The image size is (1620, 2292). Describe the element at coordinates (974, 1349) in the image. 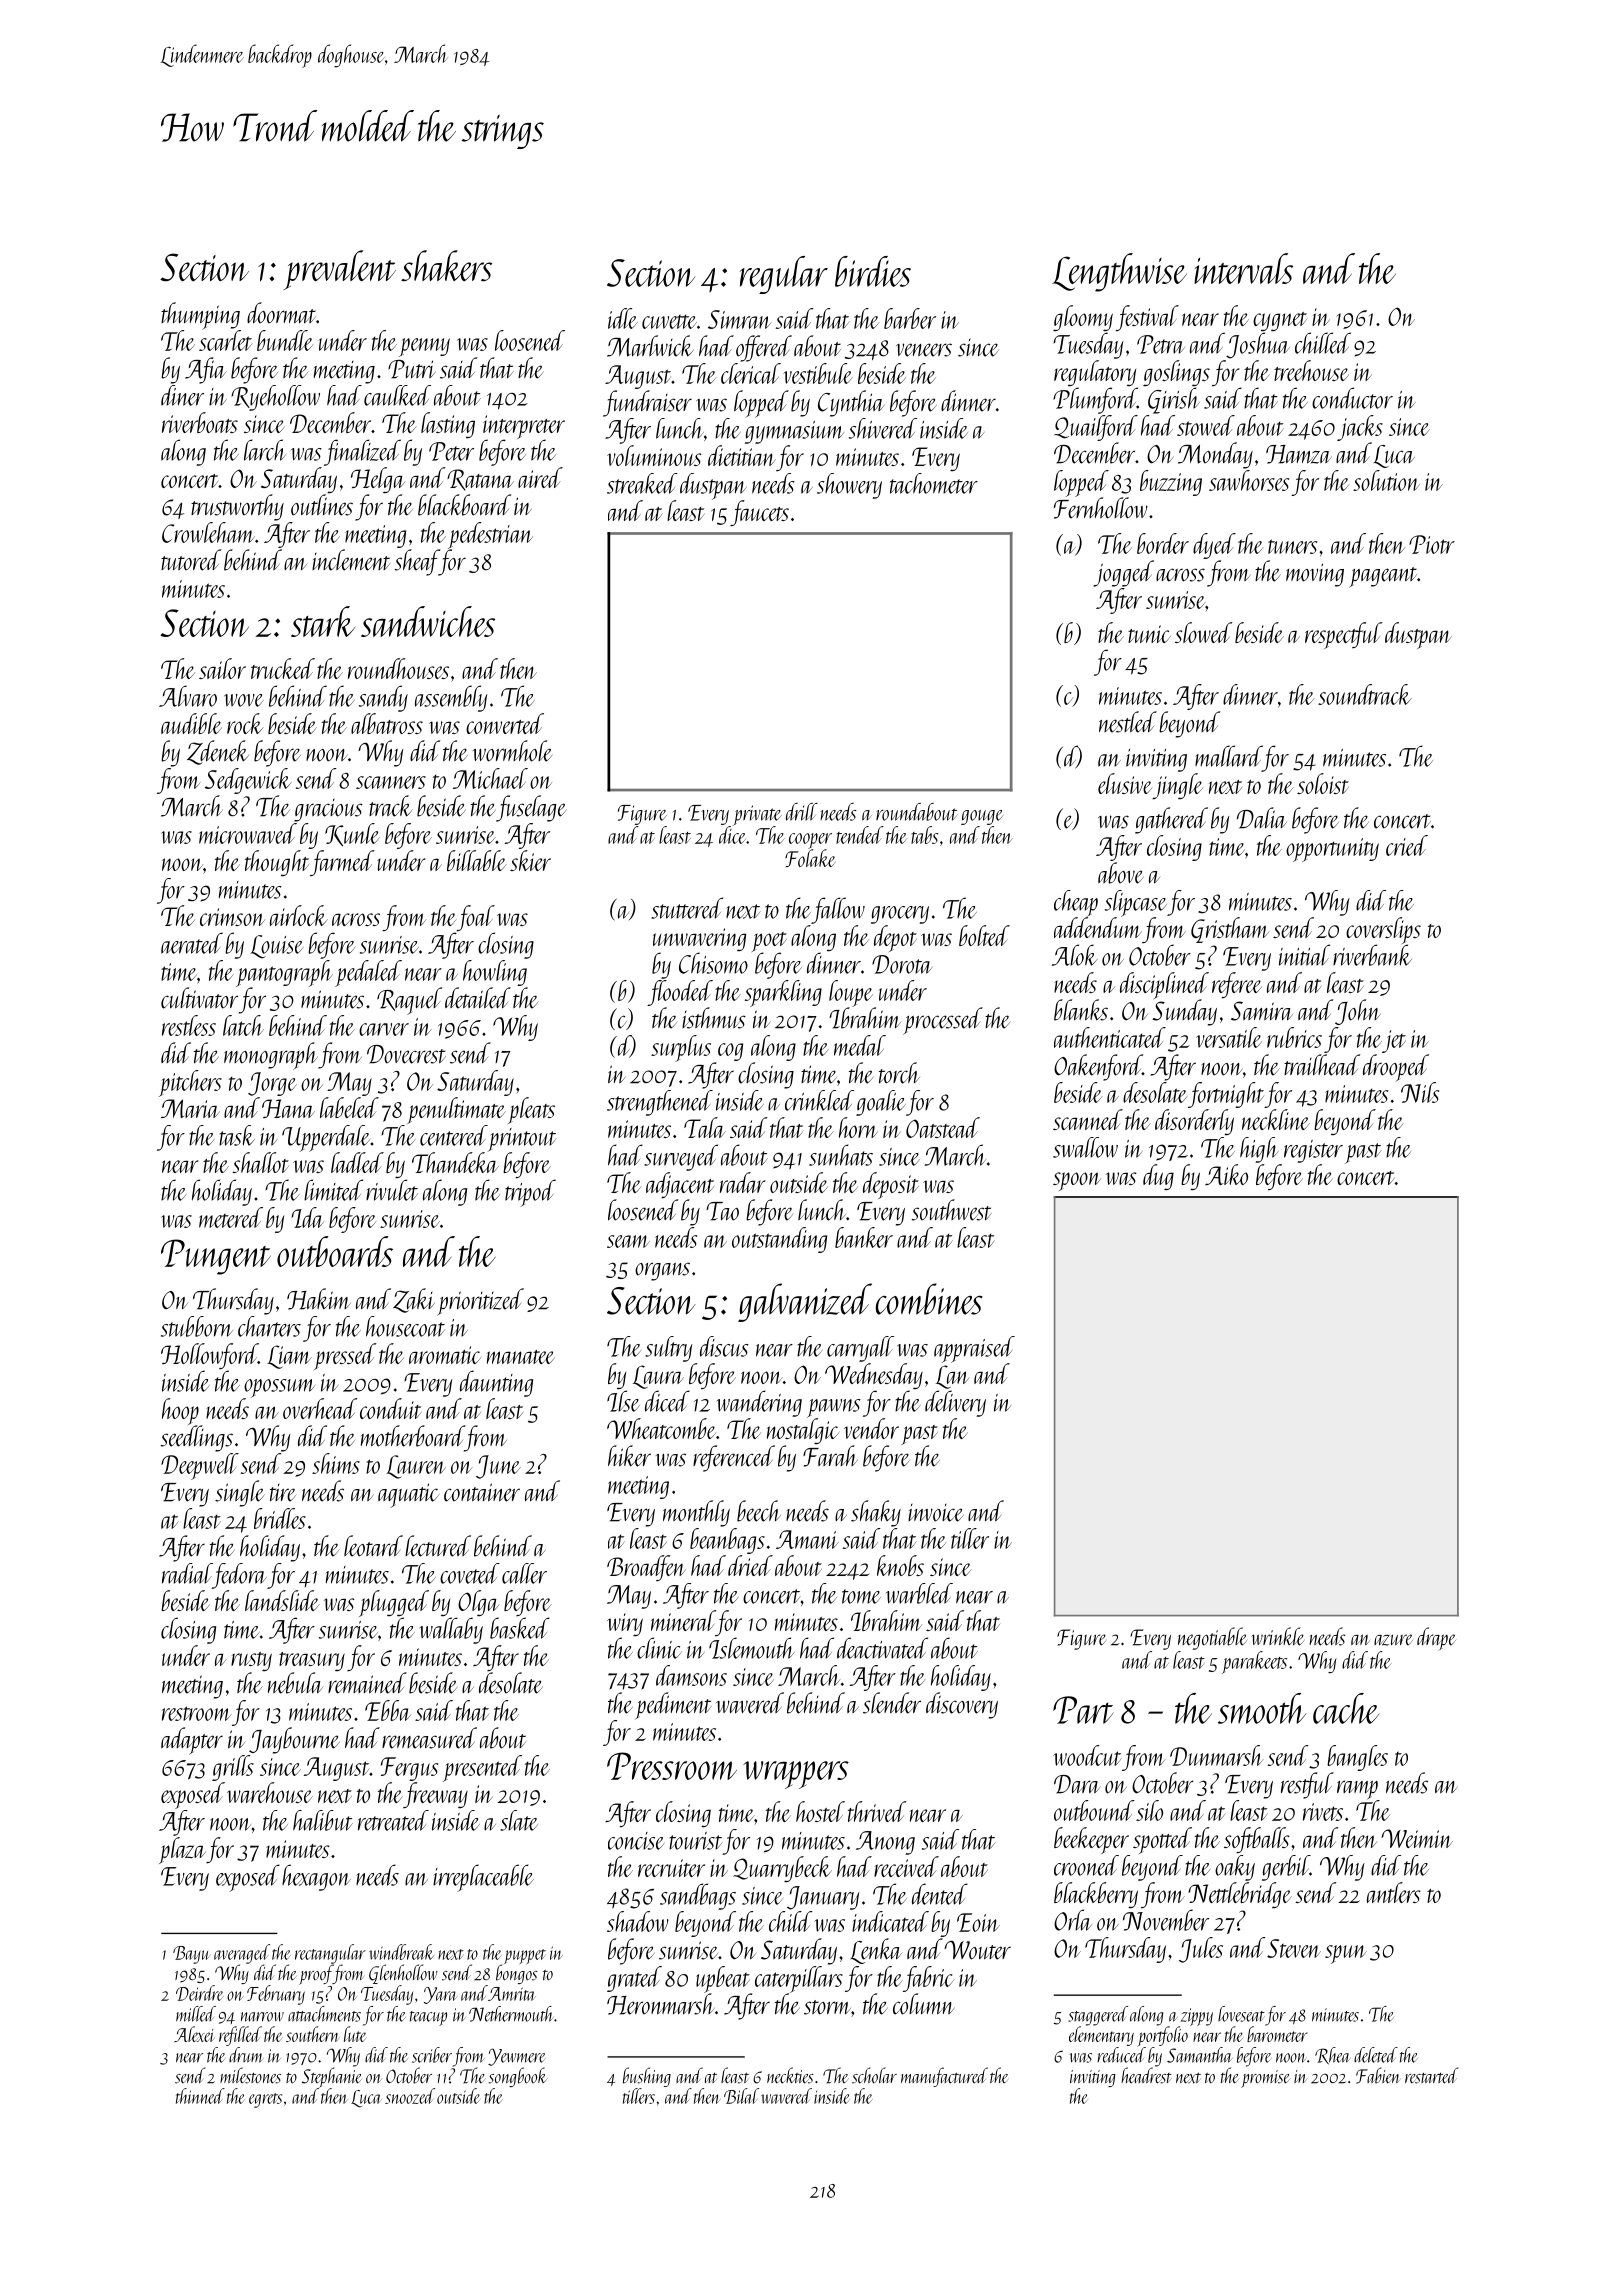

I see `appraised` at that location.
